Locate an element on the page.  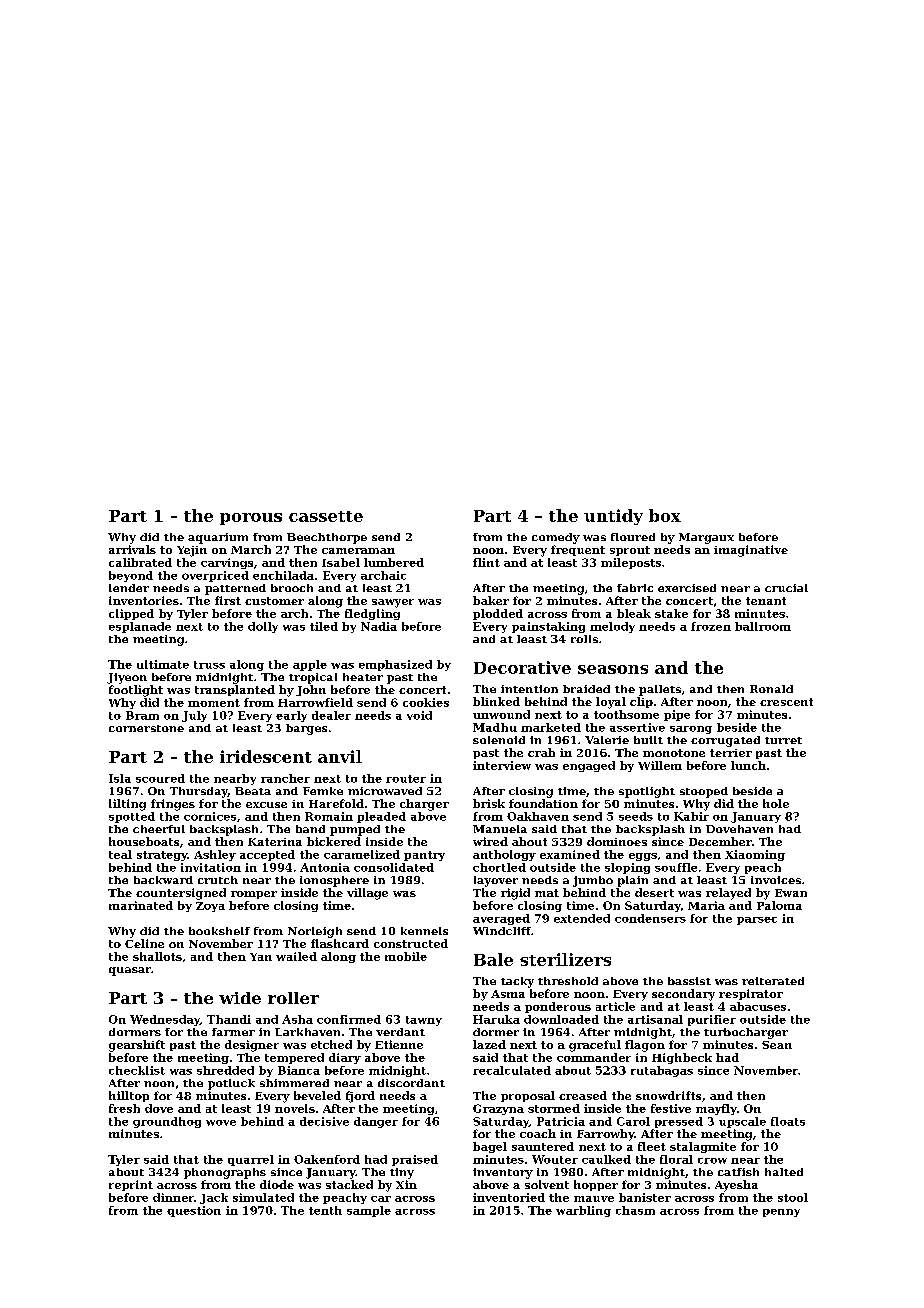
flint is located at coordinates (486, 562).
